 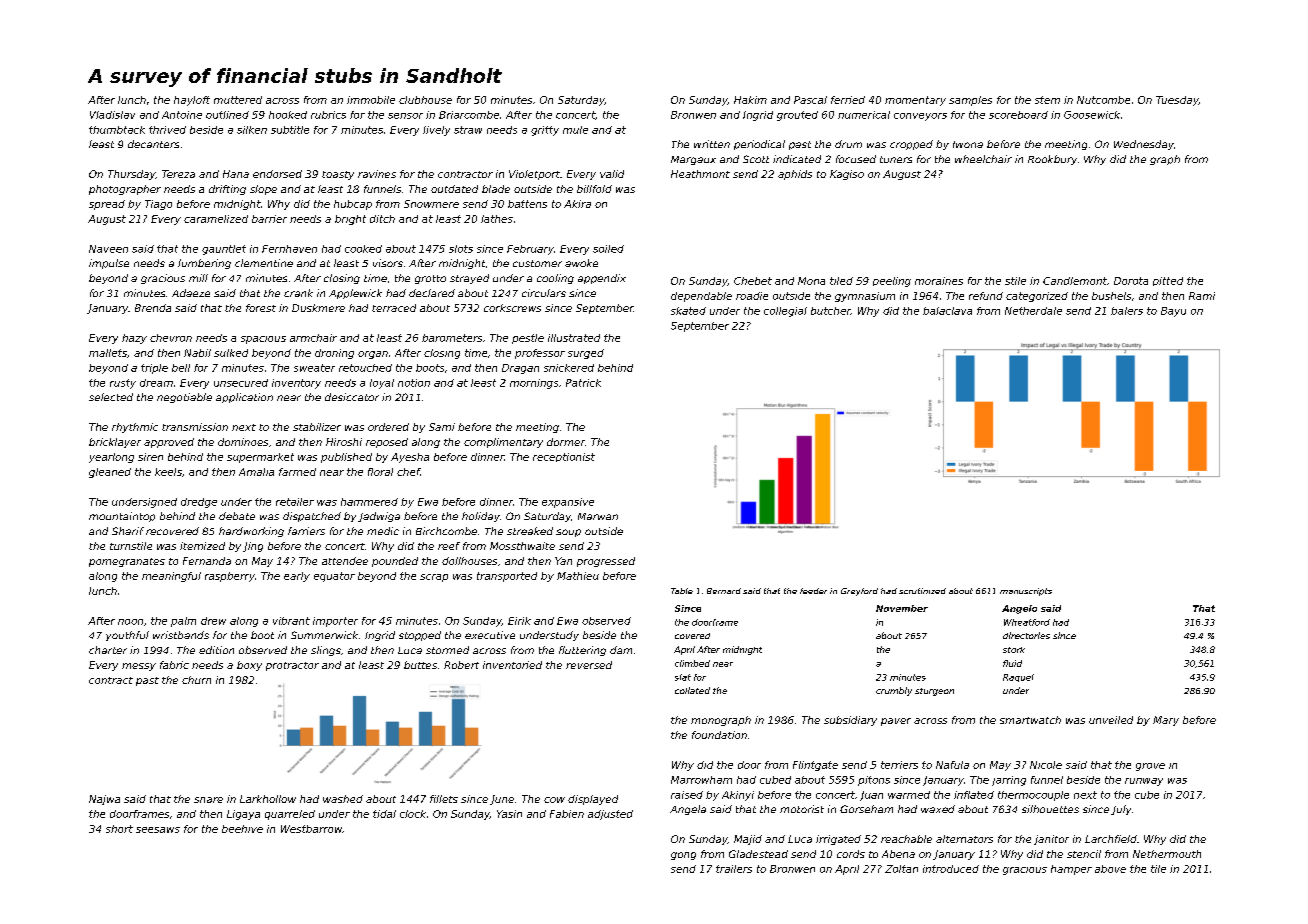 I want to click on Netherdale, so click(x=1033, y=311).
